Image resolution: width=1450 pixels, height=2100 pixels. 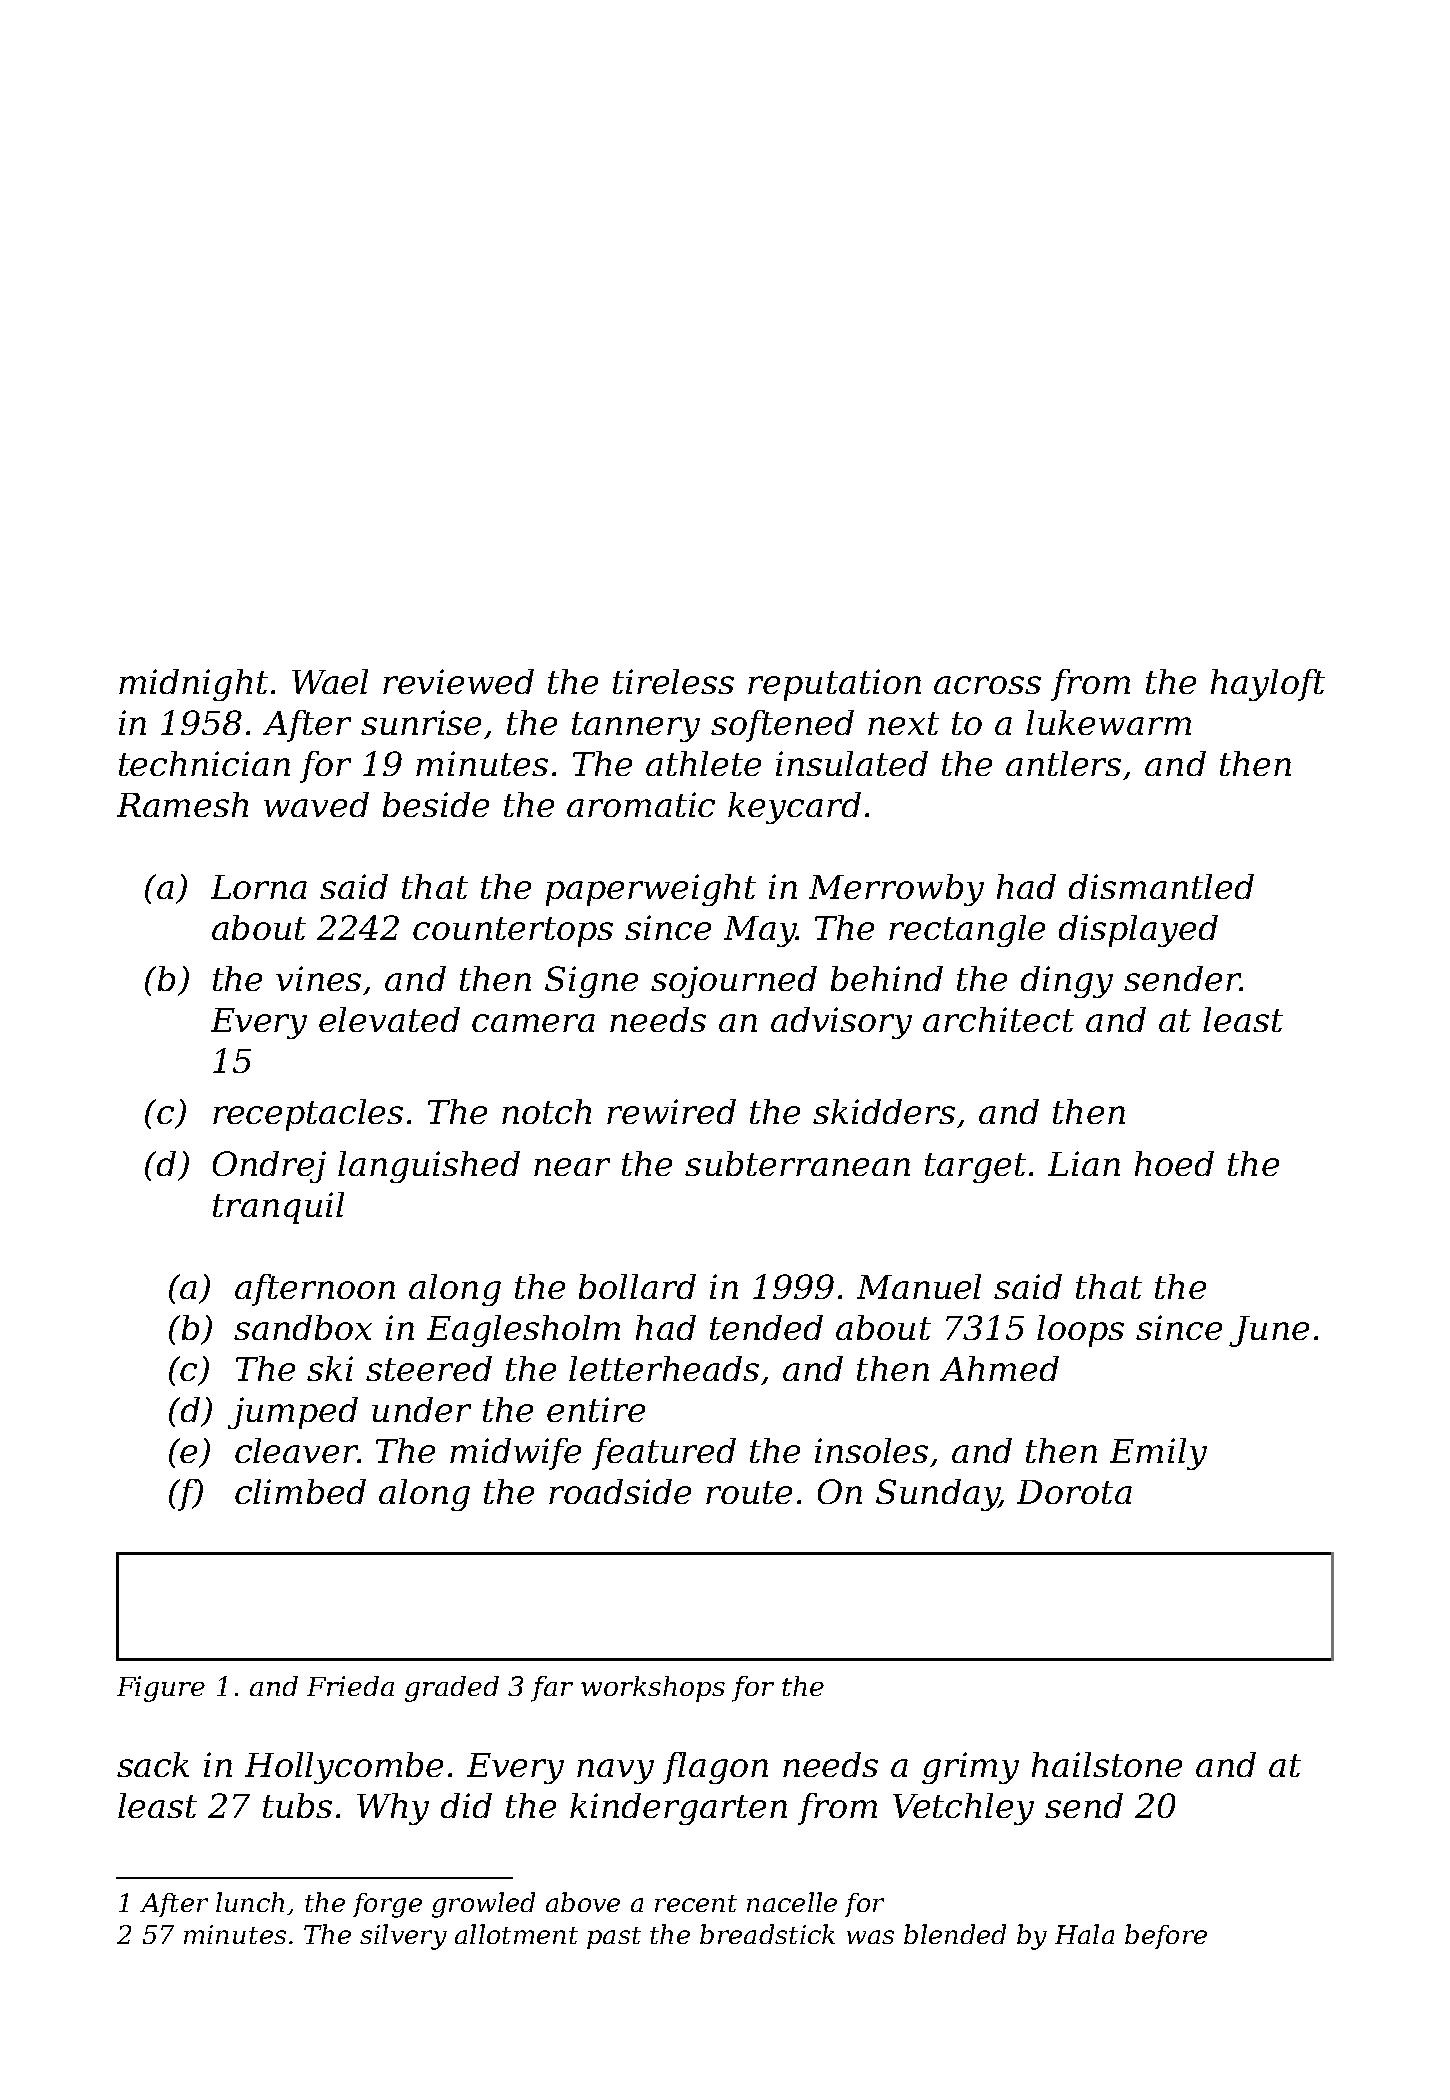 What do you see at coordinates (614, 1938) in the screenshot?
I see `past` at bounding box center [614, 1938].
